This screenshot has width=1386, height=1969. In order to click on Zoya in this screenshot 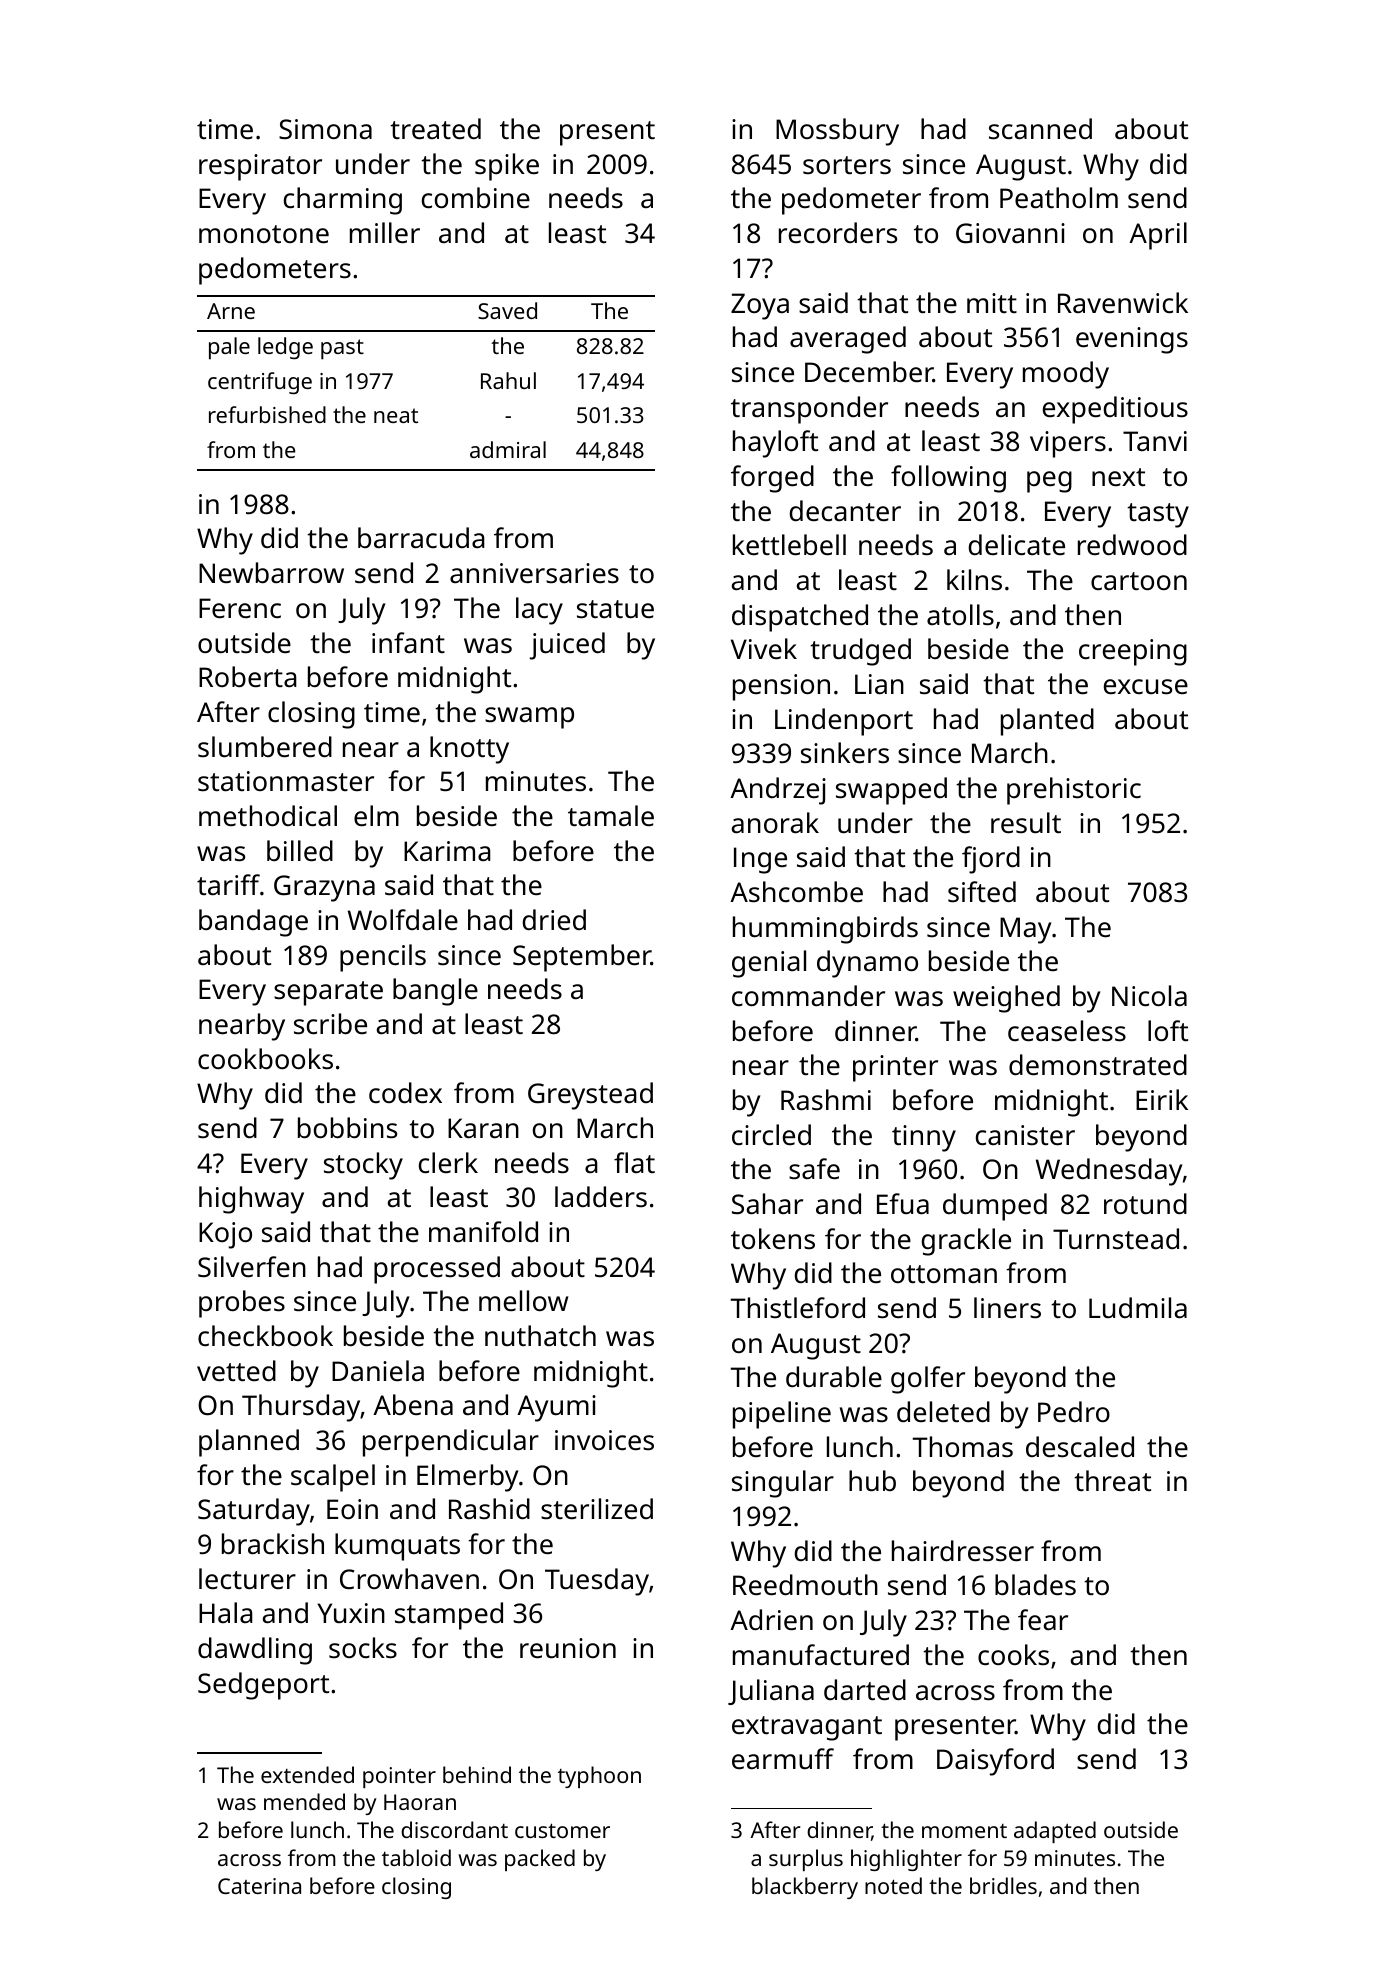, I will do `click(760, 306)`.
